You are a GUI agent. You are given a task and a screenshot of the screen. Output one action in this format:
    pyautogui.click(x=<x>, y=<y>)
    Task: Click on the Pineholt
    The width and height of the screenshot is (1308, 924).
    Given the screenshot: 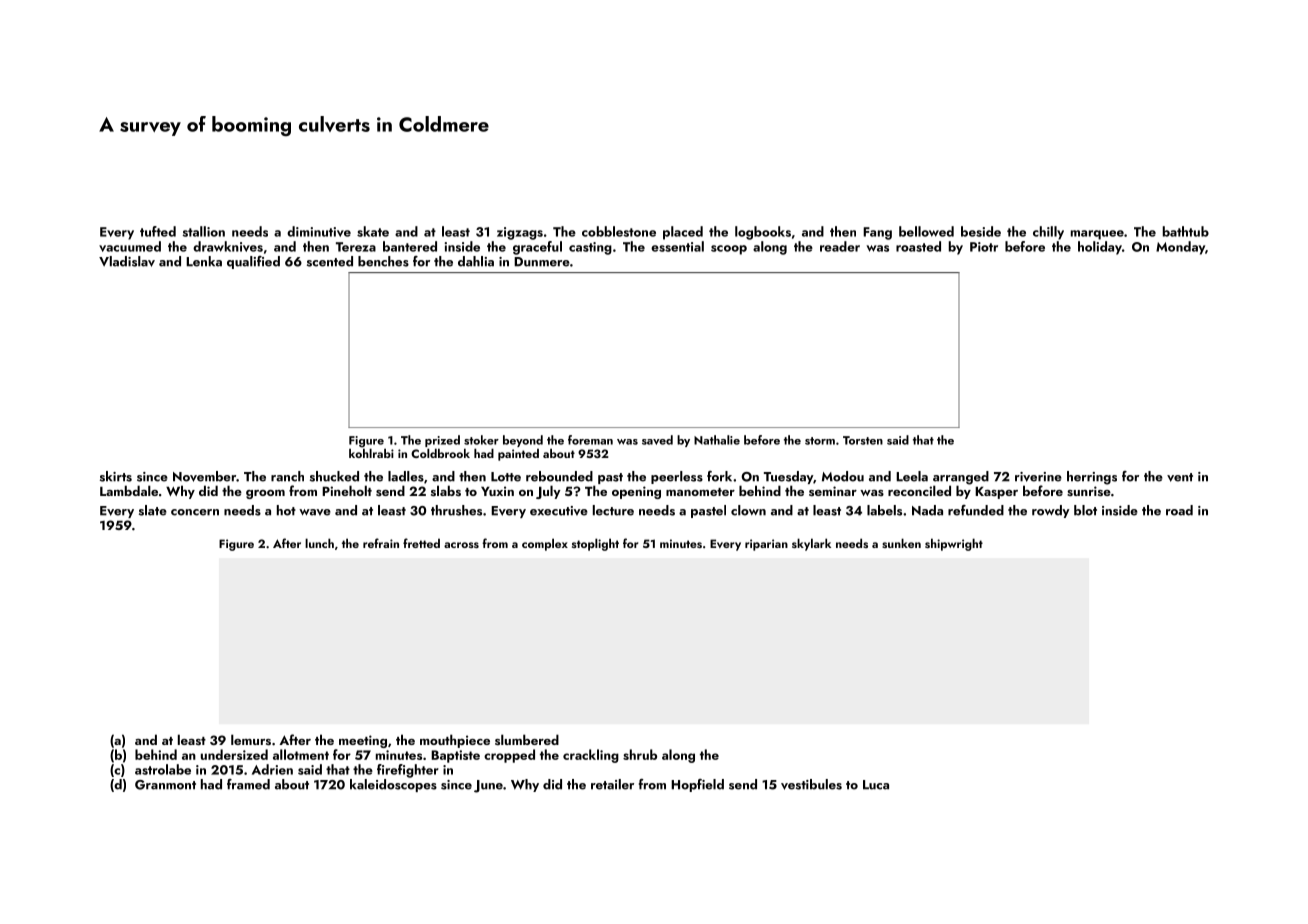 What is the action you would take?
    pyautogui.click(x=347, y=490)
